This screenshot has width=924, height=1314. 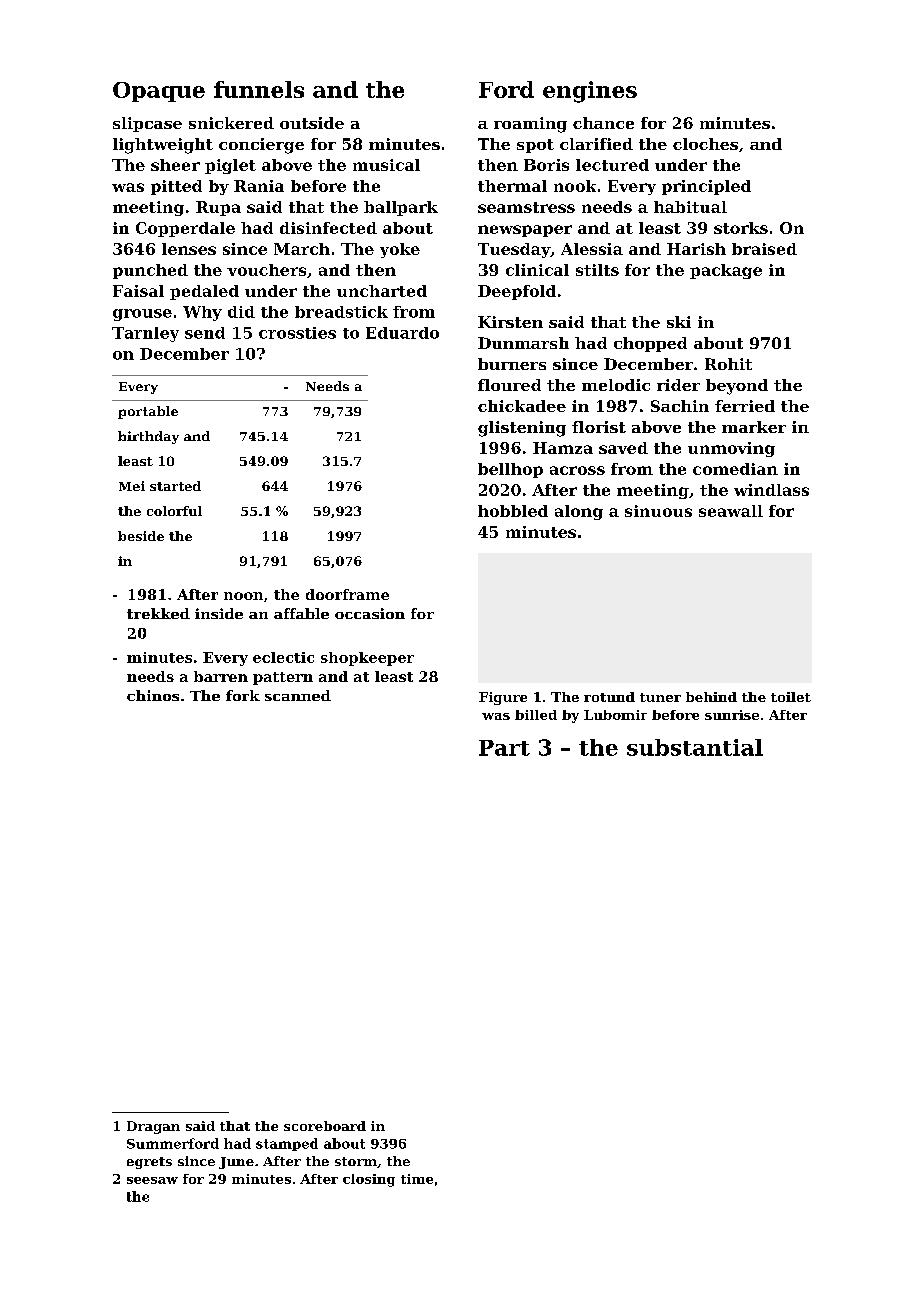 What do you see at coordinates (417, 1179) in the screenshot?
I see `time` at bounding box center [417, 1179].
